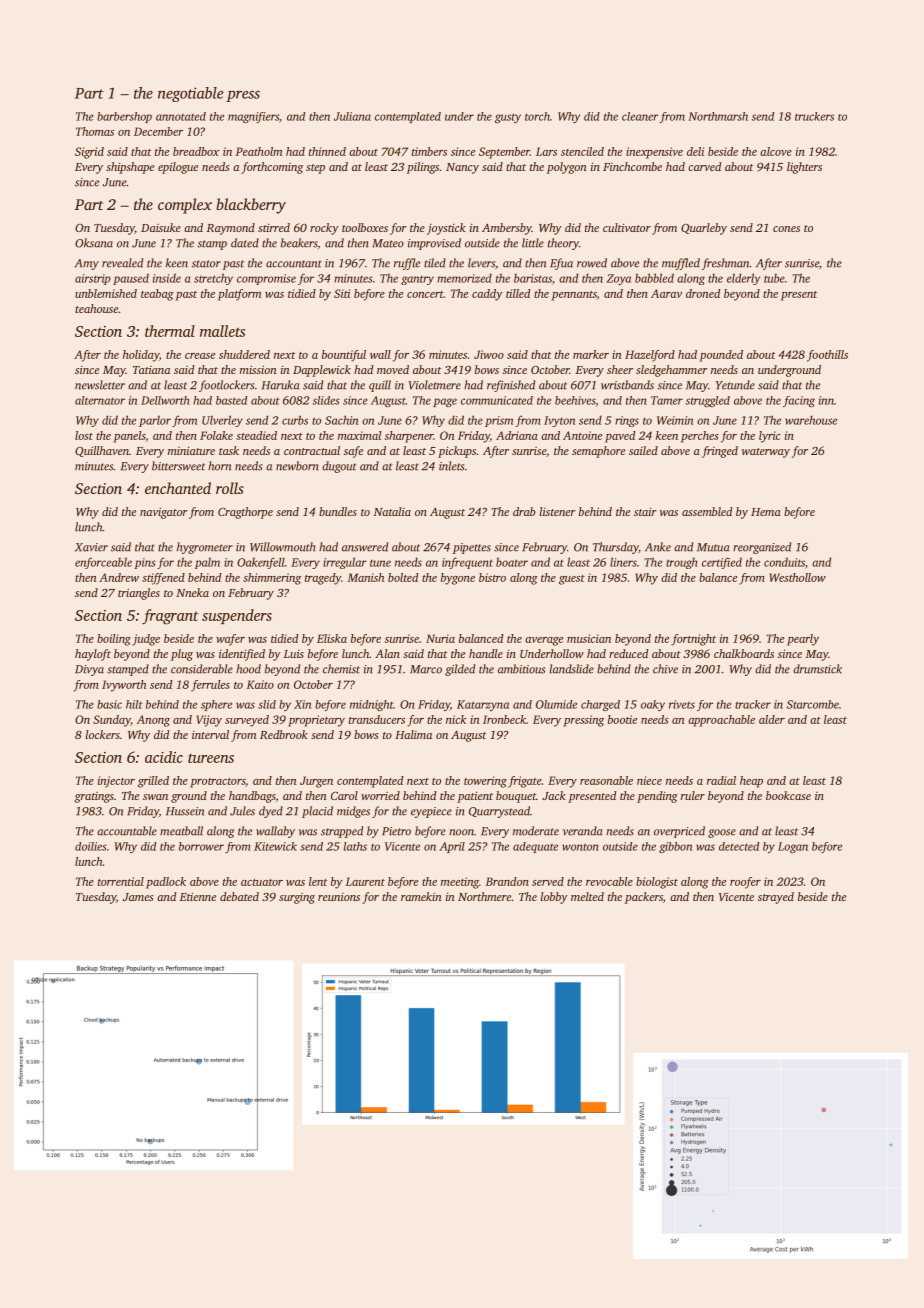 The width and height of the document is (924, 1308). Describe the element at coordinates (198, 896) in the document. I see `Etienne` at that location.
